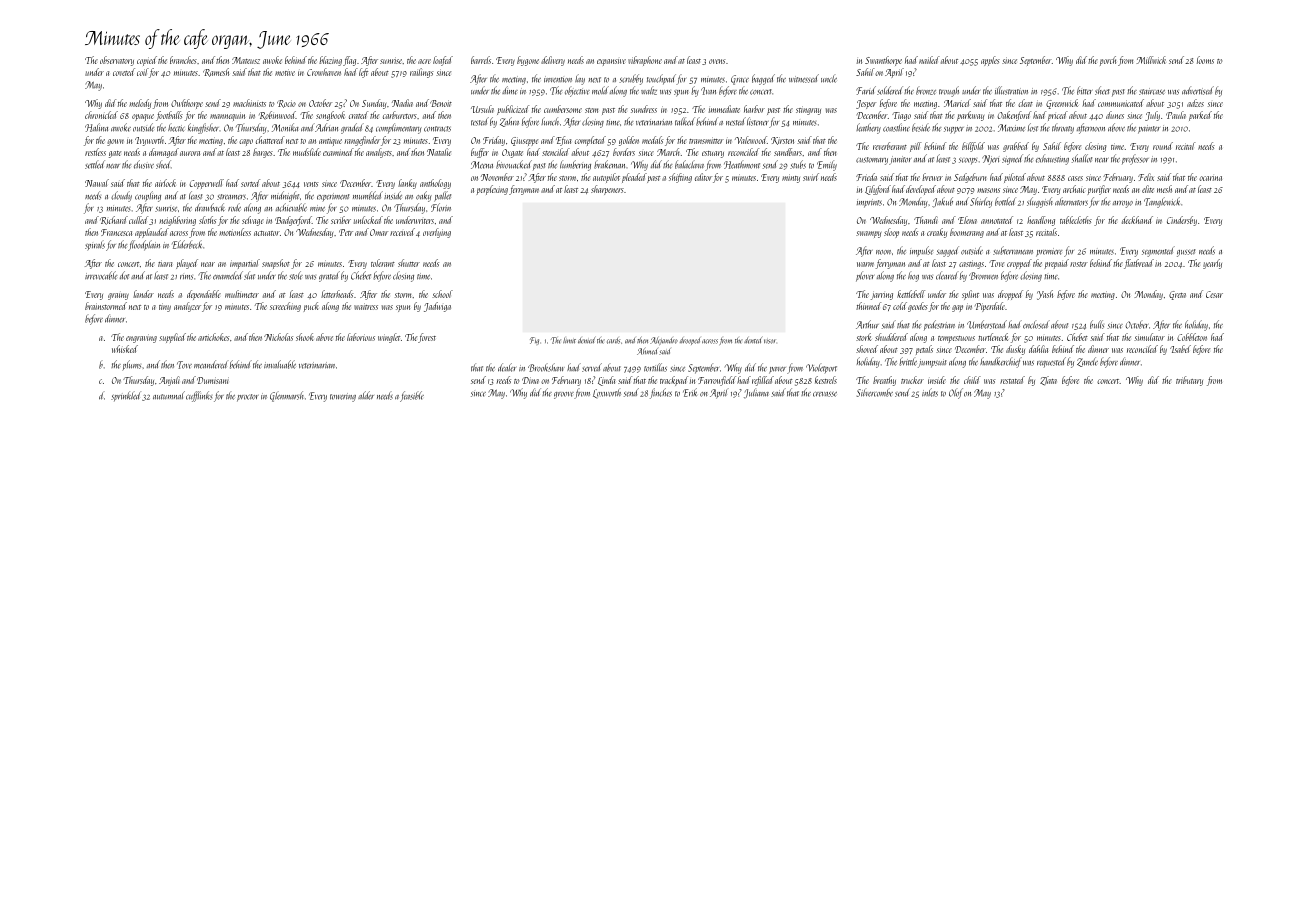 The width and height of the screenshot is (1308, 924). Describe the element at coordinates (437, 233) in the screenshot. I see `overlying` at that location.
